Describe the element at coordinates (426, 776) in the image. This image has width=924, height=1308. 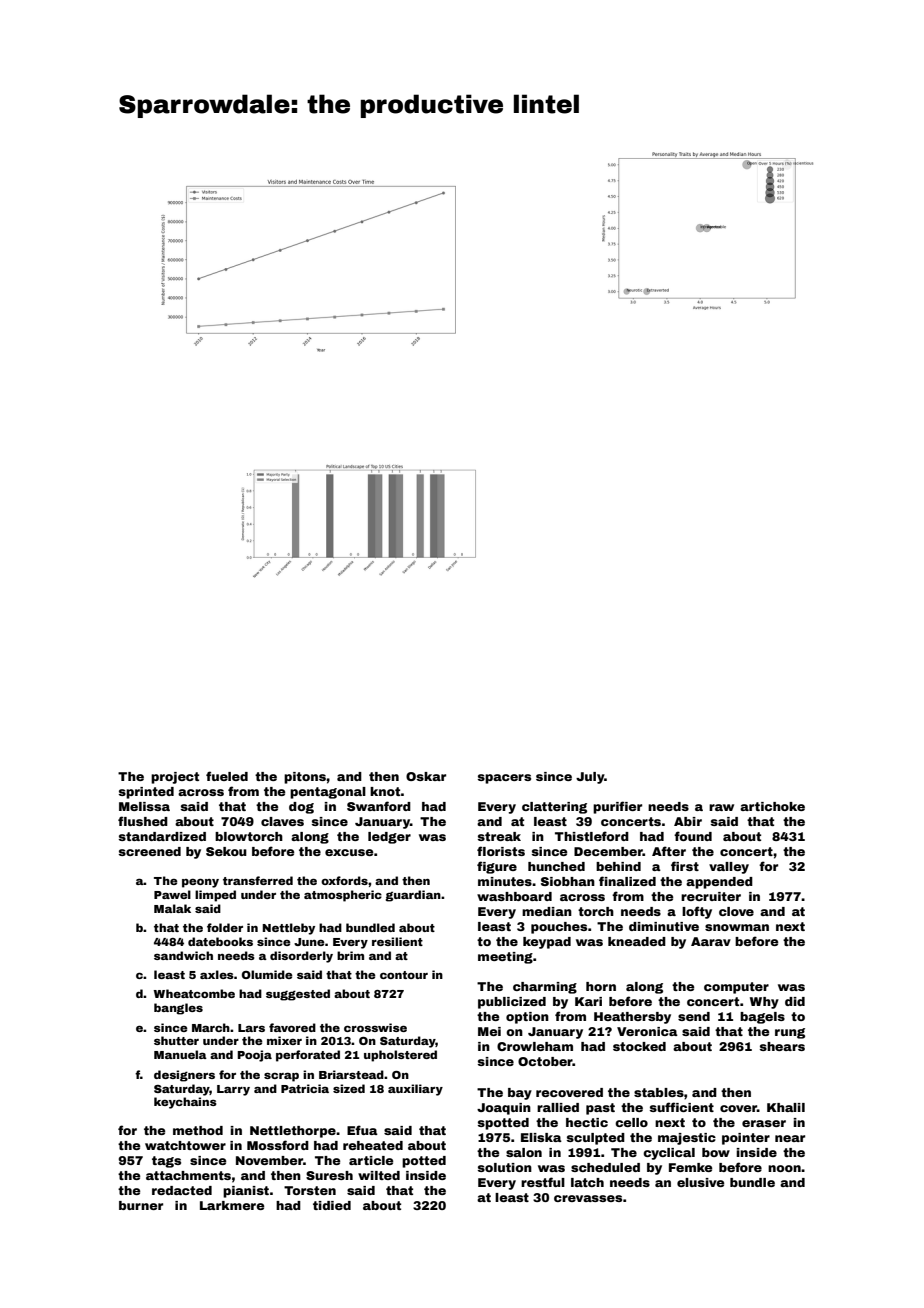
I see `Oskar` at that location.
